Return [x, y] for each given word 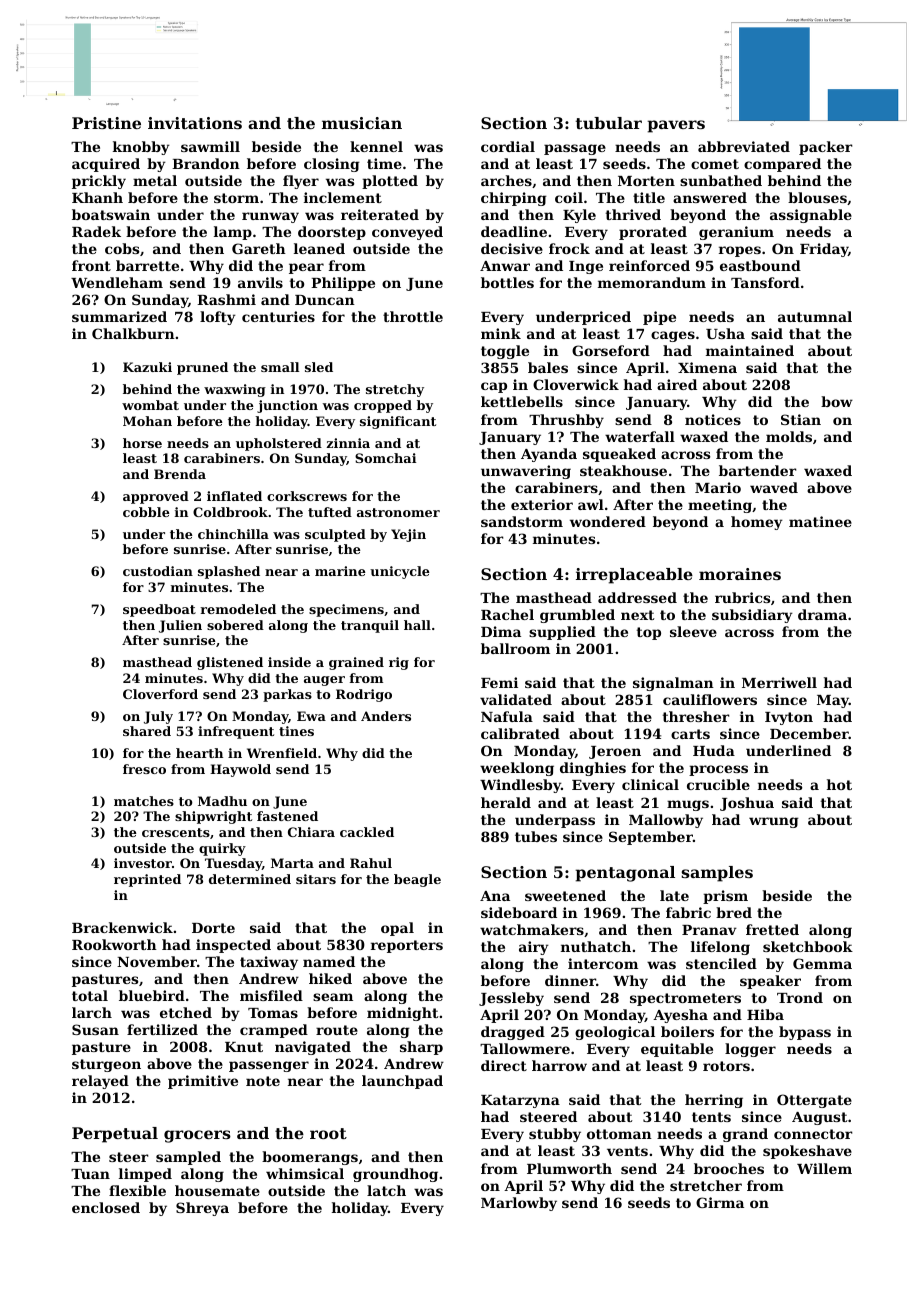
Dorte [213, 928]
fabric [688, 912]
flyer [301, 182]
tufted [330, 512]
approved [156, 497]
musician [362, 123]
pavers [676, 126]
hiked [330, 978]
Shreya [202, 1209]
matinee [820, 521]
